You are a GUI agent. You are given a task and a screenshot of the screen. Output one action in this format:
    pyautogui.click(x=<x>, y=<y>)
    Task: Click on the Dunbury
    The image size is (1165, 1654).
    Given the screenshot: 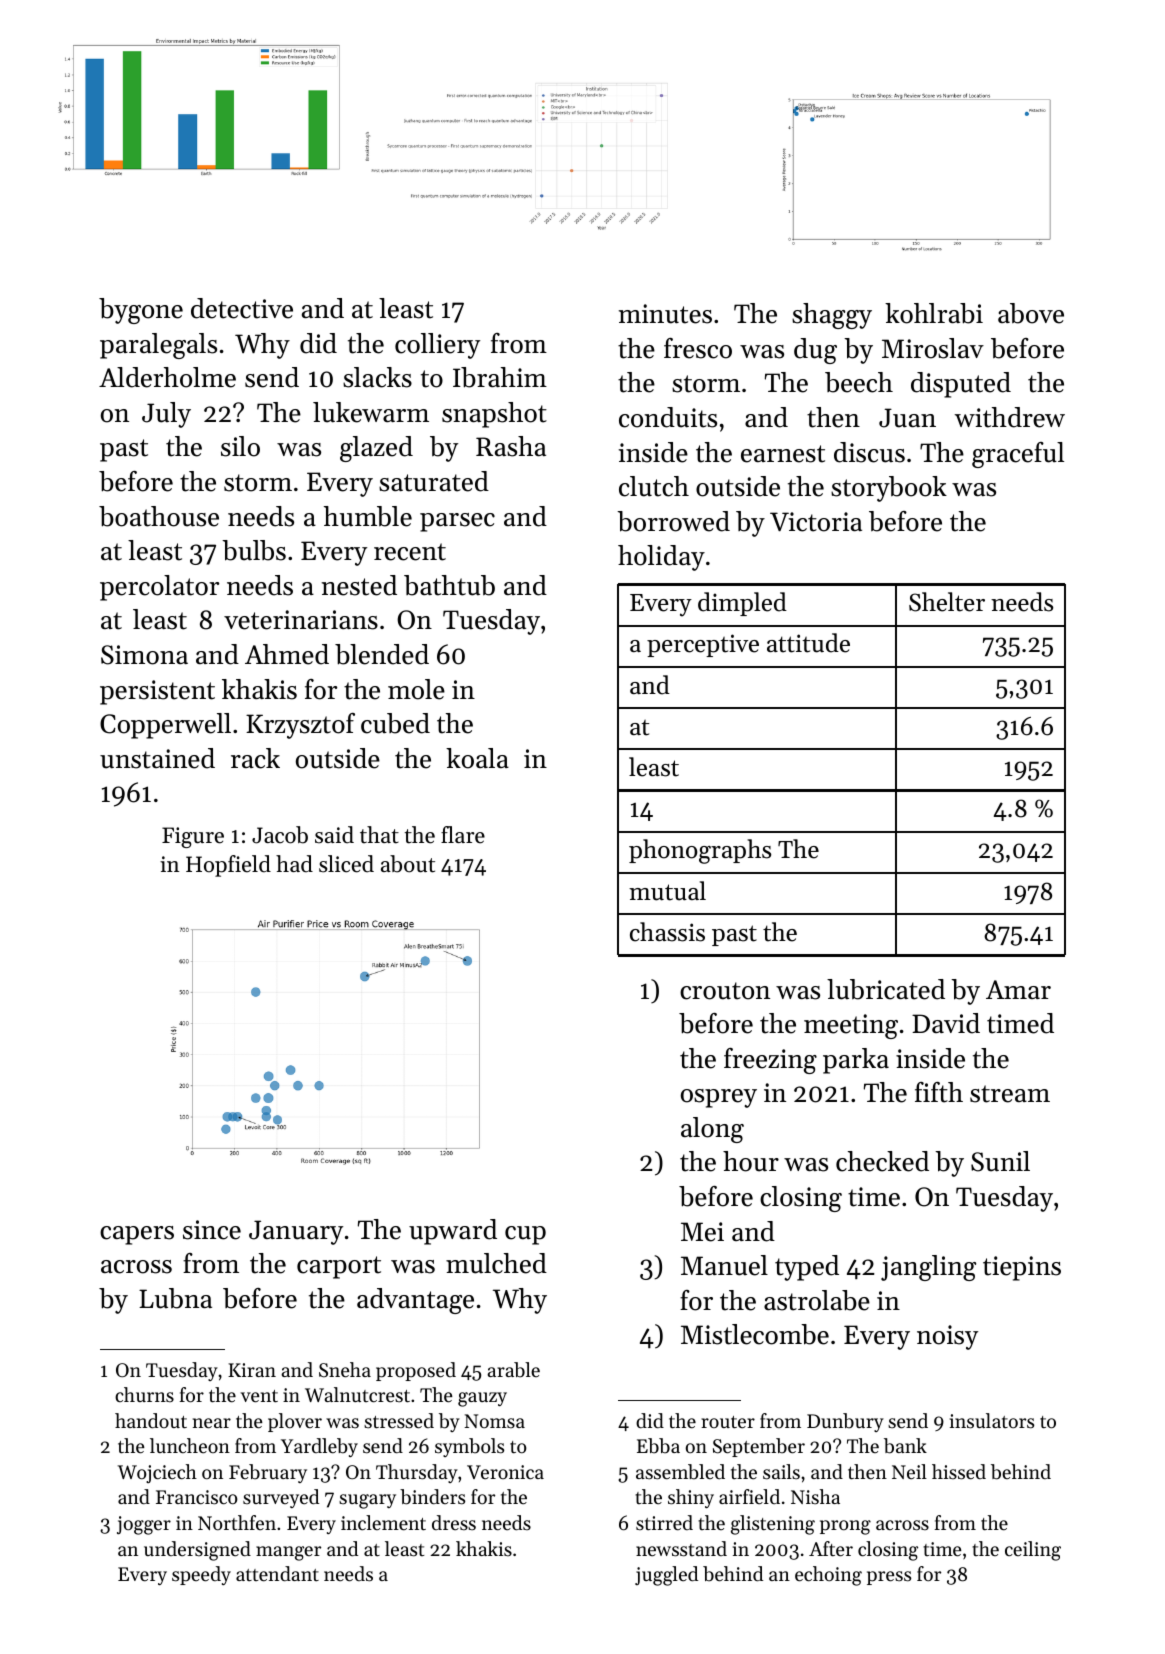 What is the action you would take?
    pyautogui.click(x=845, y=1422)
